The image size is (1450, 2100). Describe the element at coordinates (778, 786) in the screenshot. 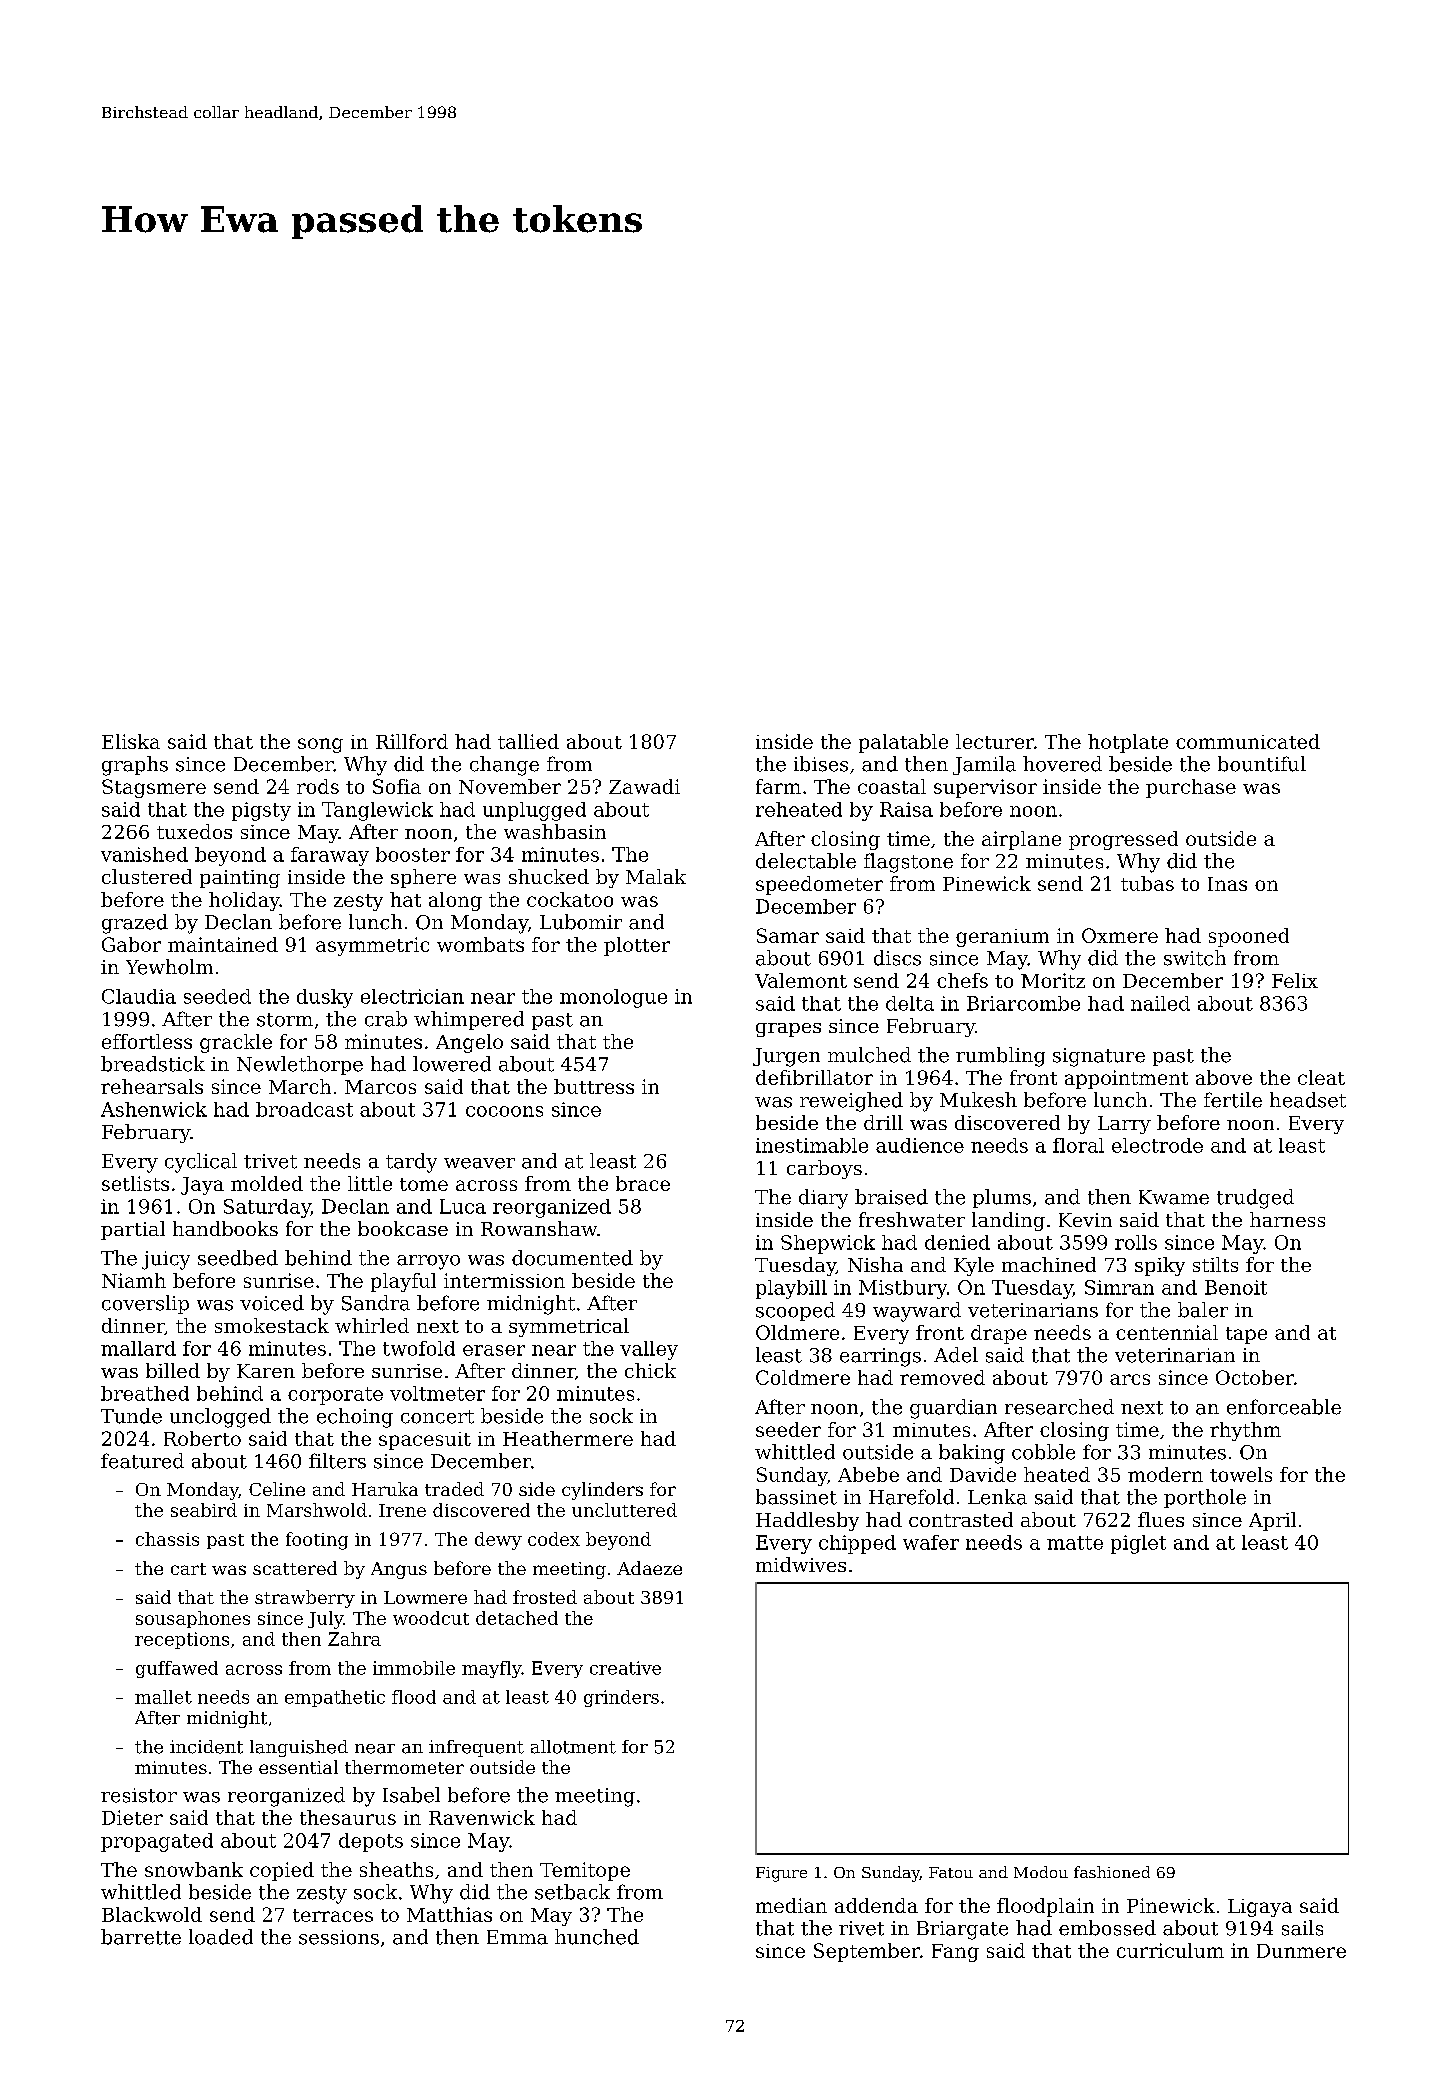

I see `farm` at that location.
